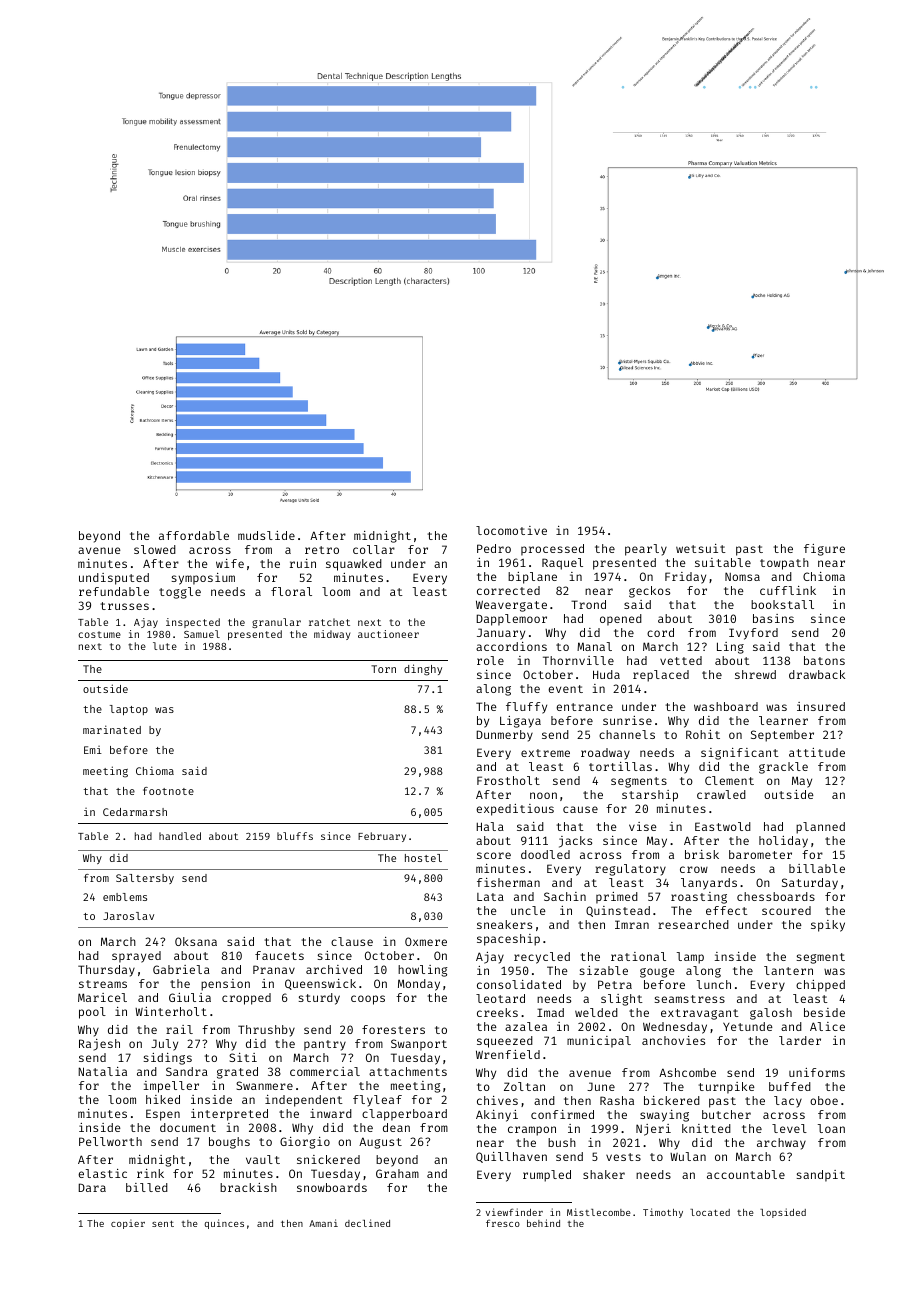 This screenshot has height=1308, width=924. I want to click on wetsuit, so click(701, 548).
